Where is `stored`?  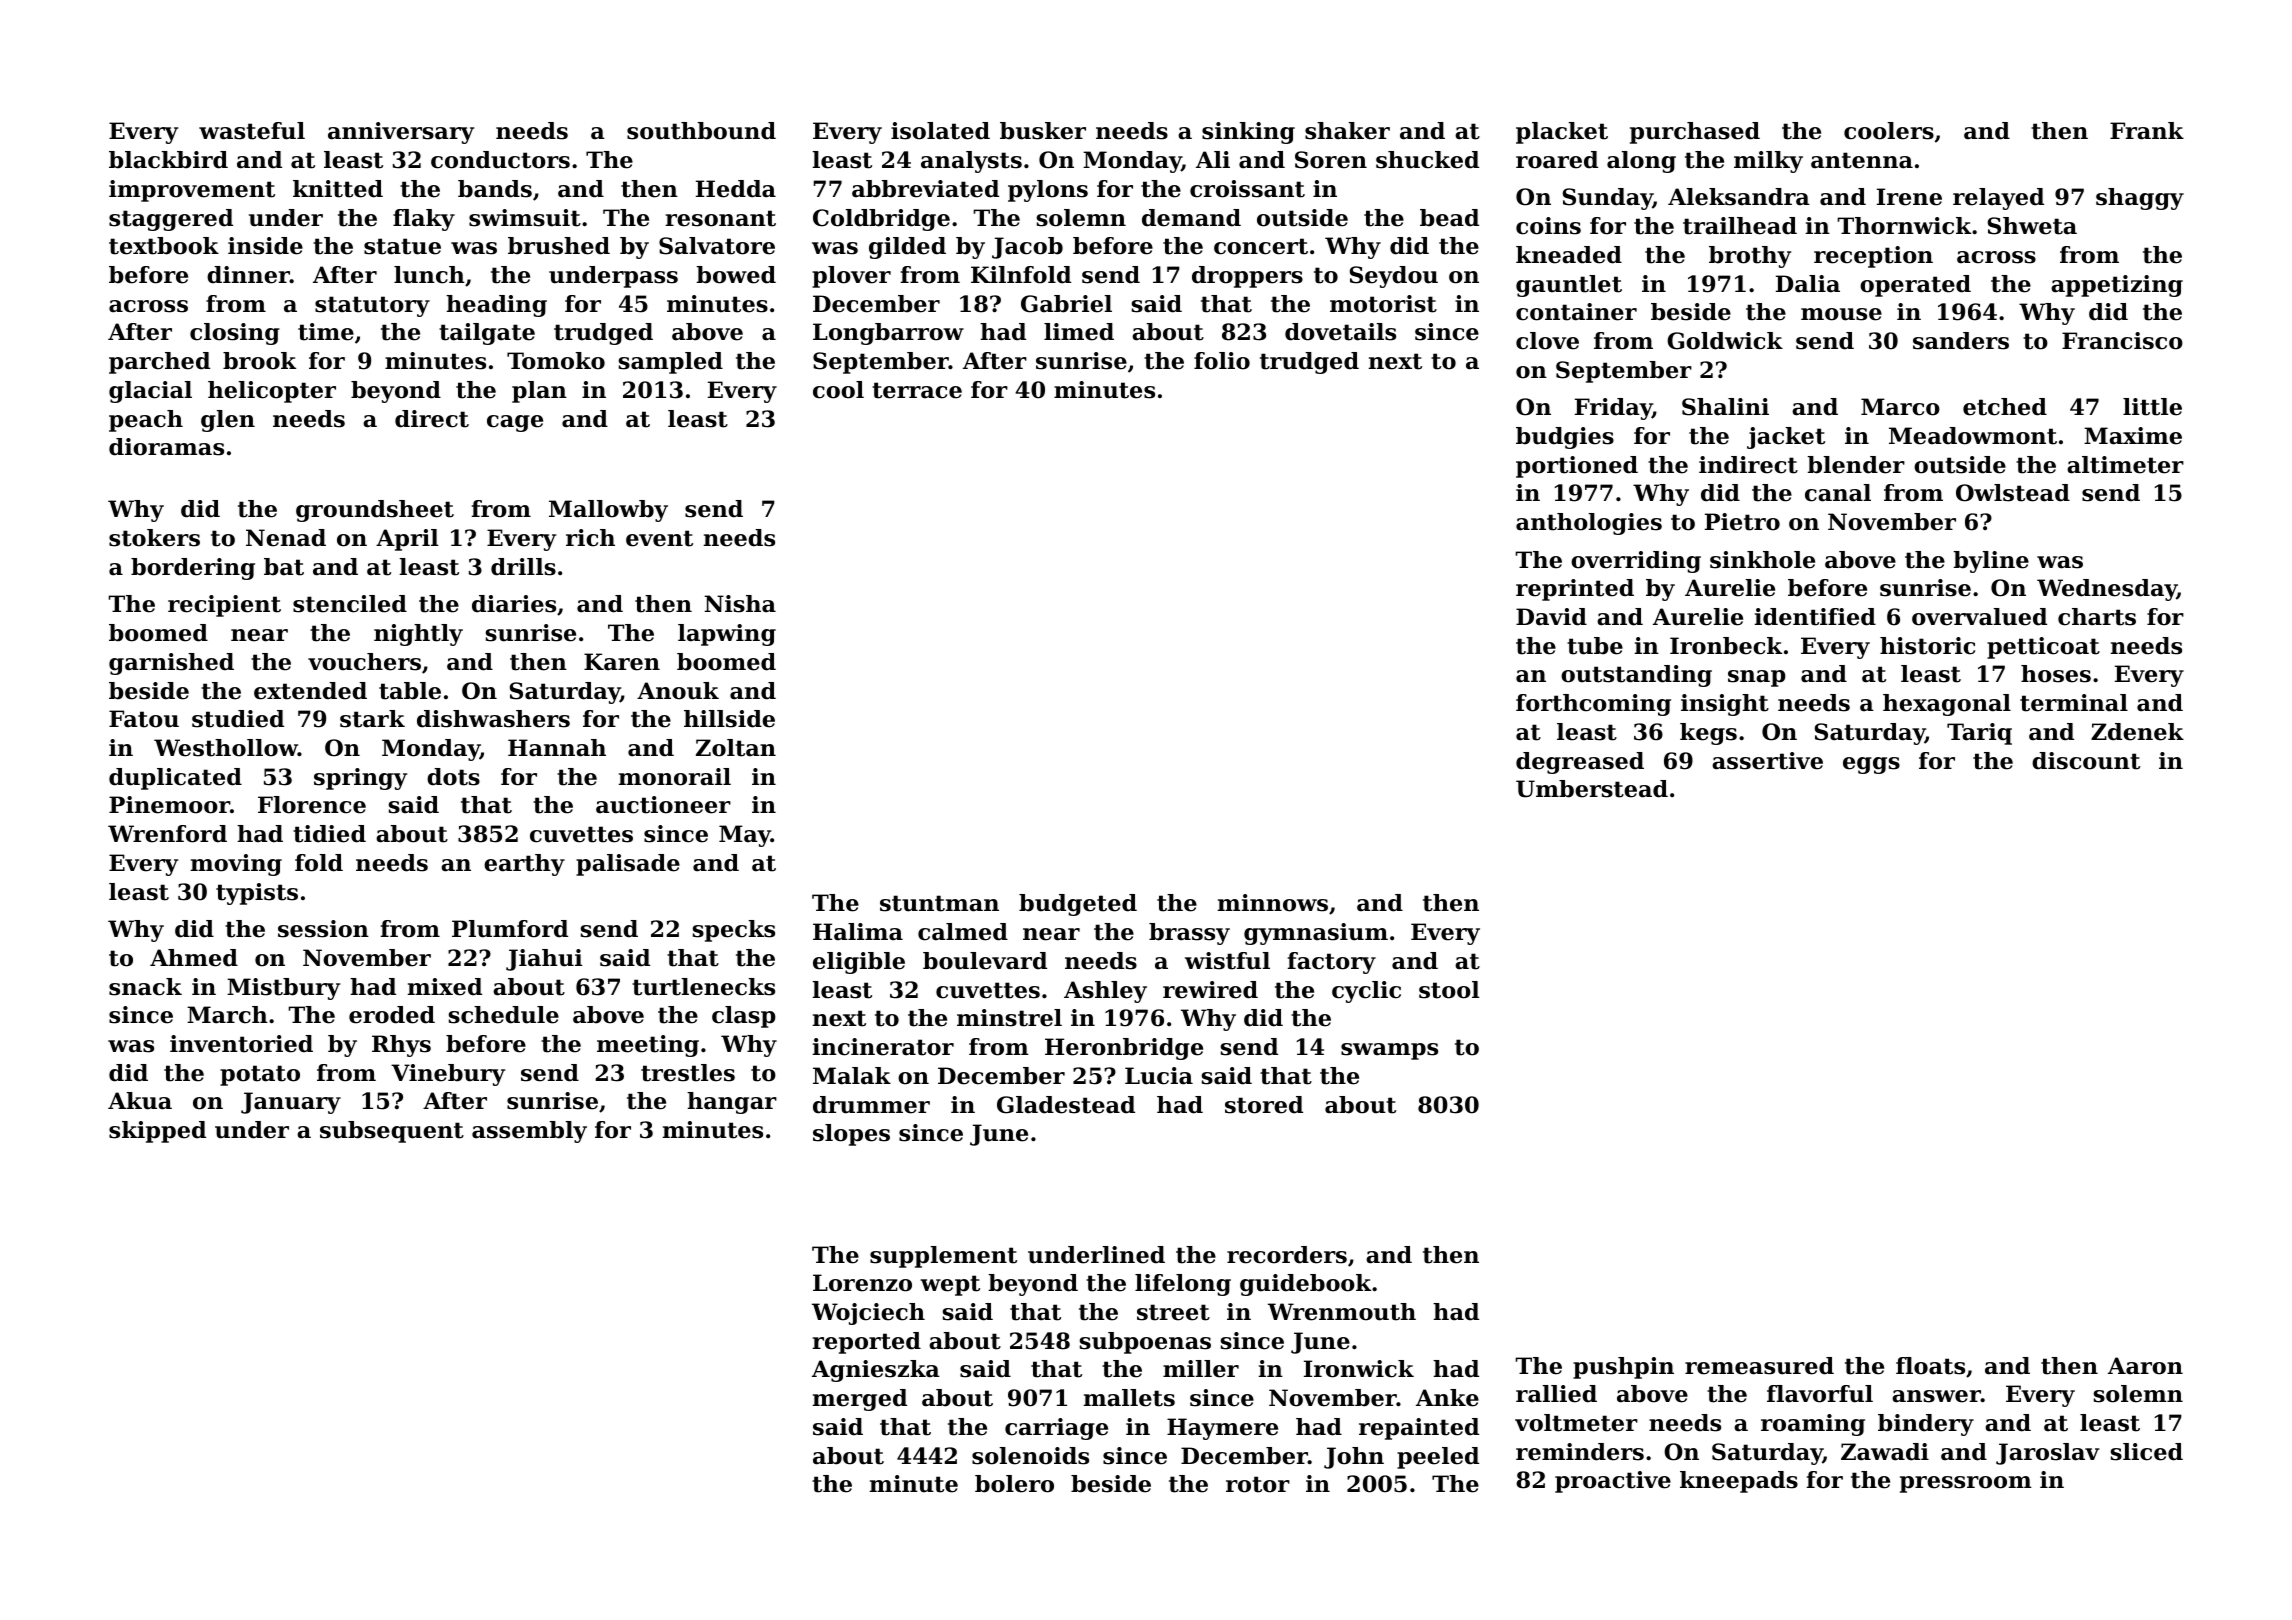
stored is located at coordinates (1264, 1105).
